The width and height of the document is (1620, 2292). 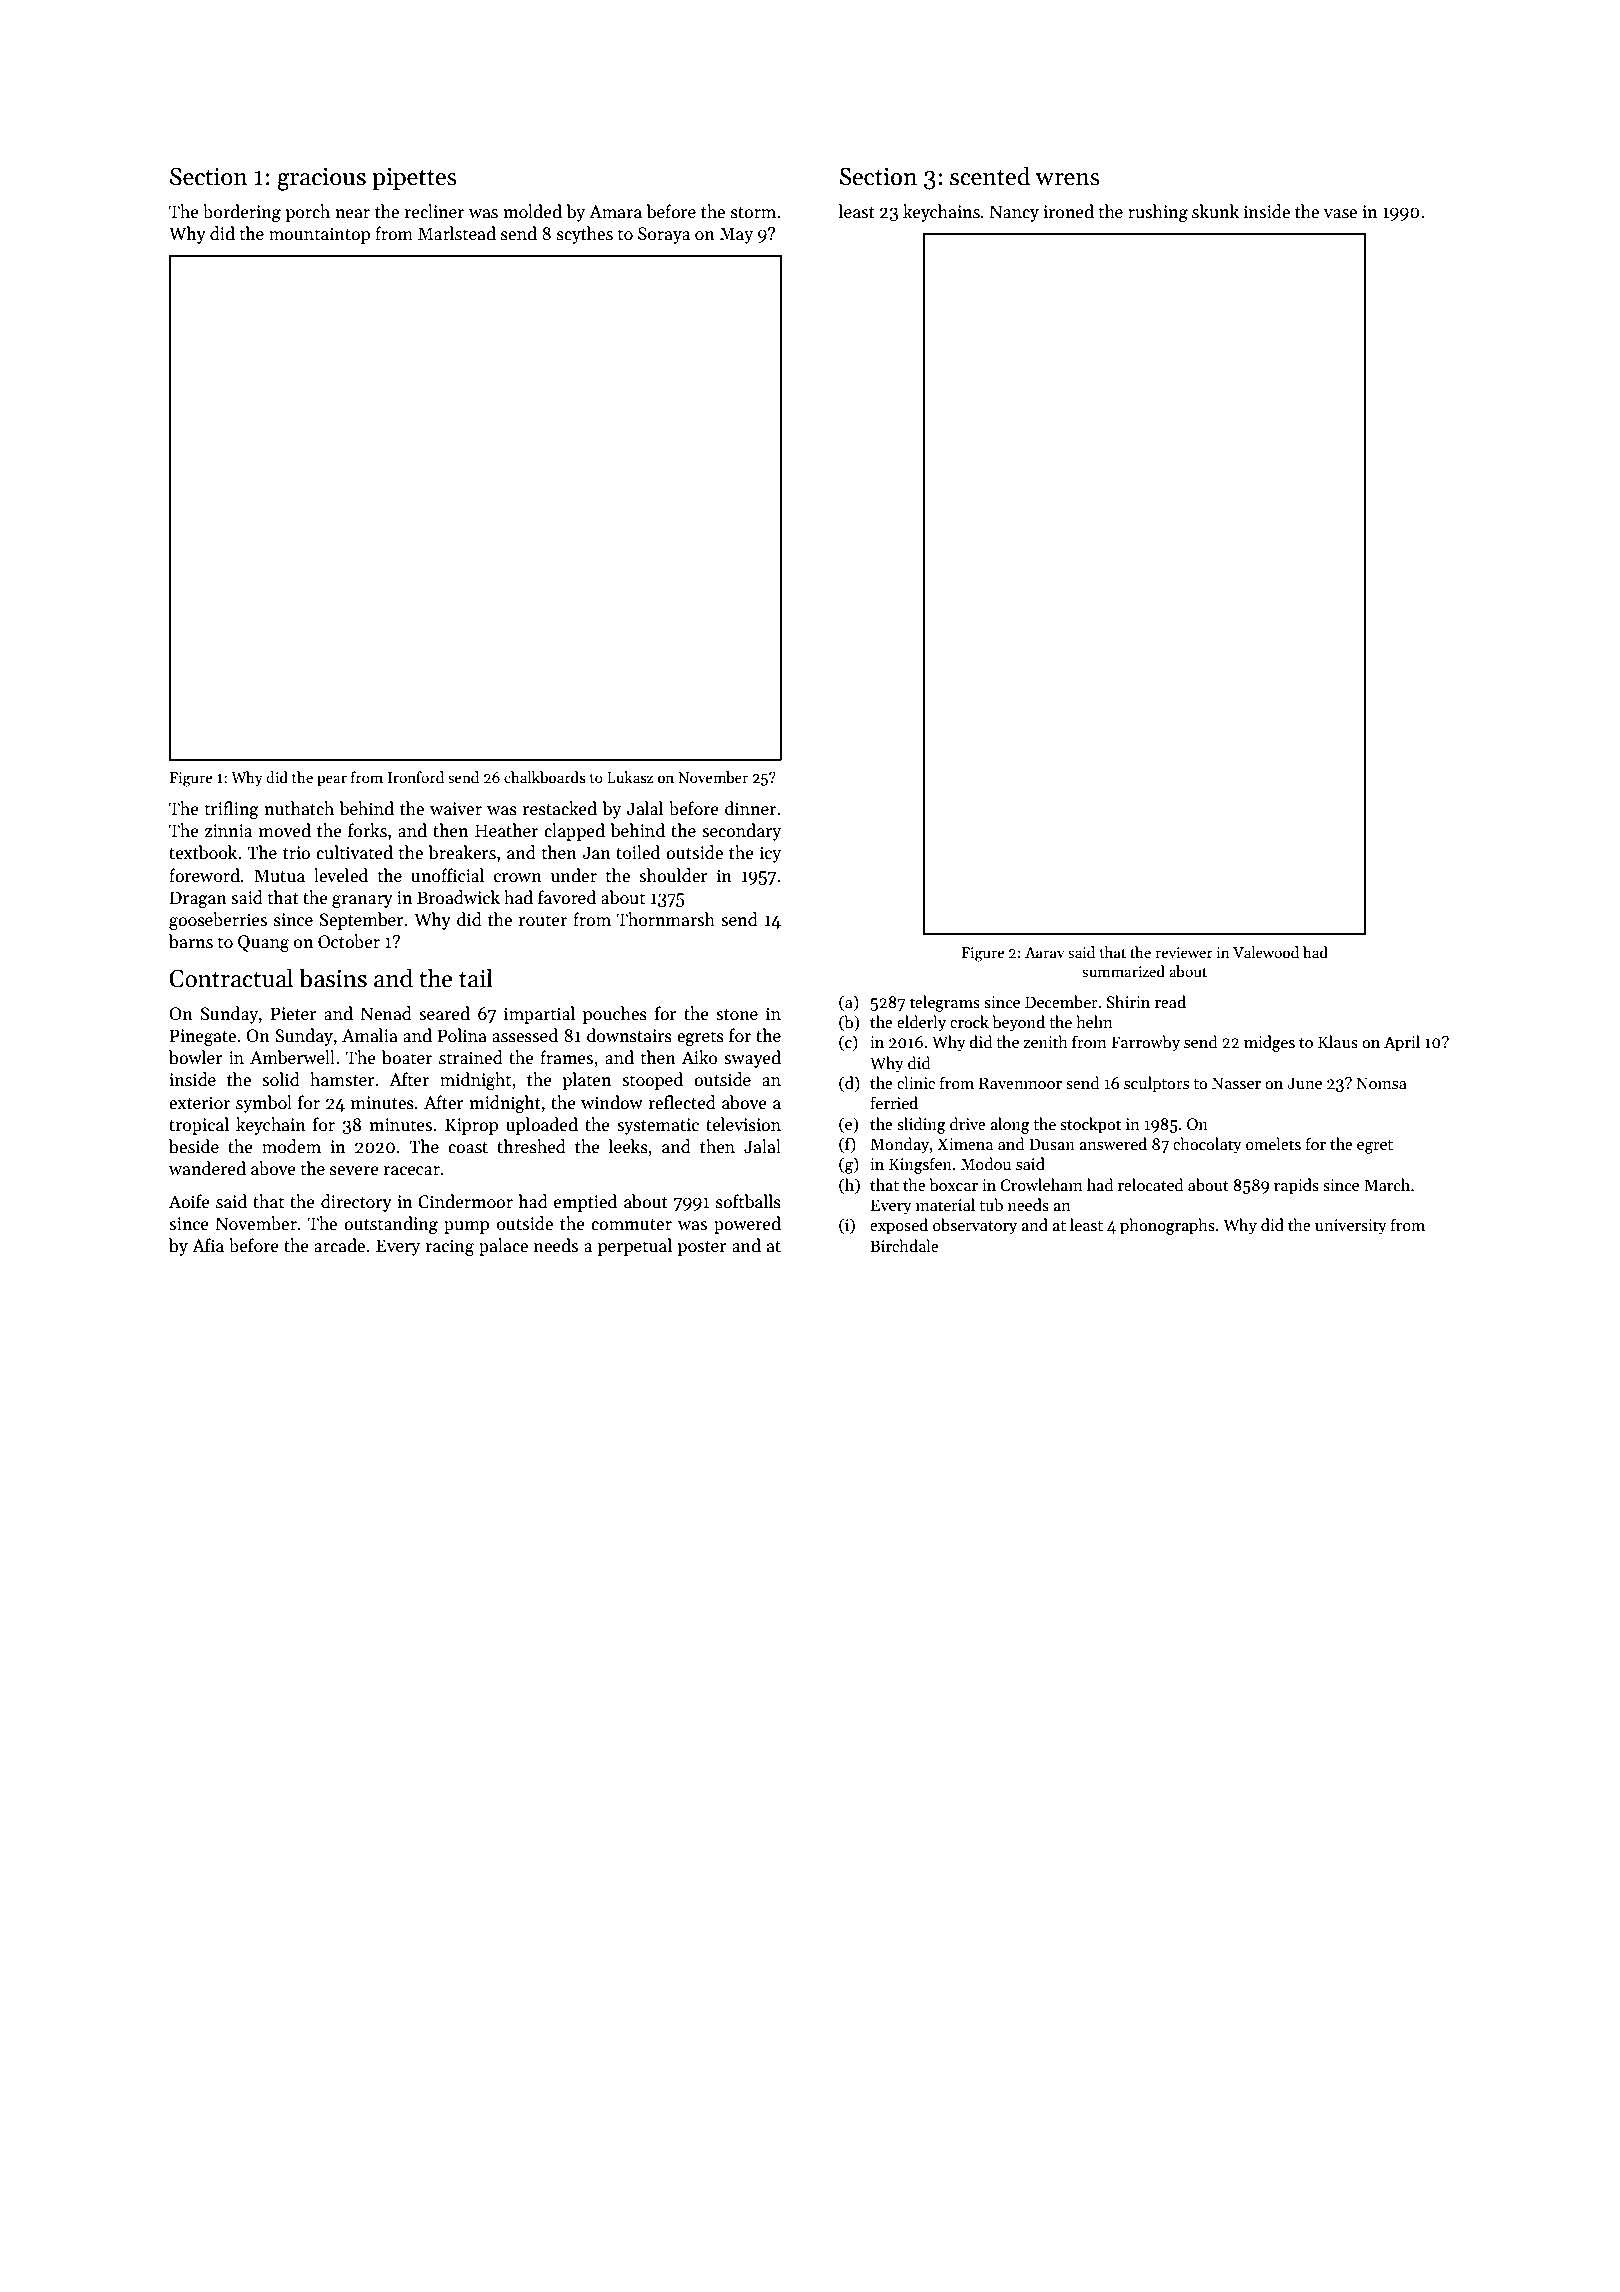 I want to click on Birchdale, so click(x=904, y=1245).
